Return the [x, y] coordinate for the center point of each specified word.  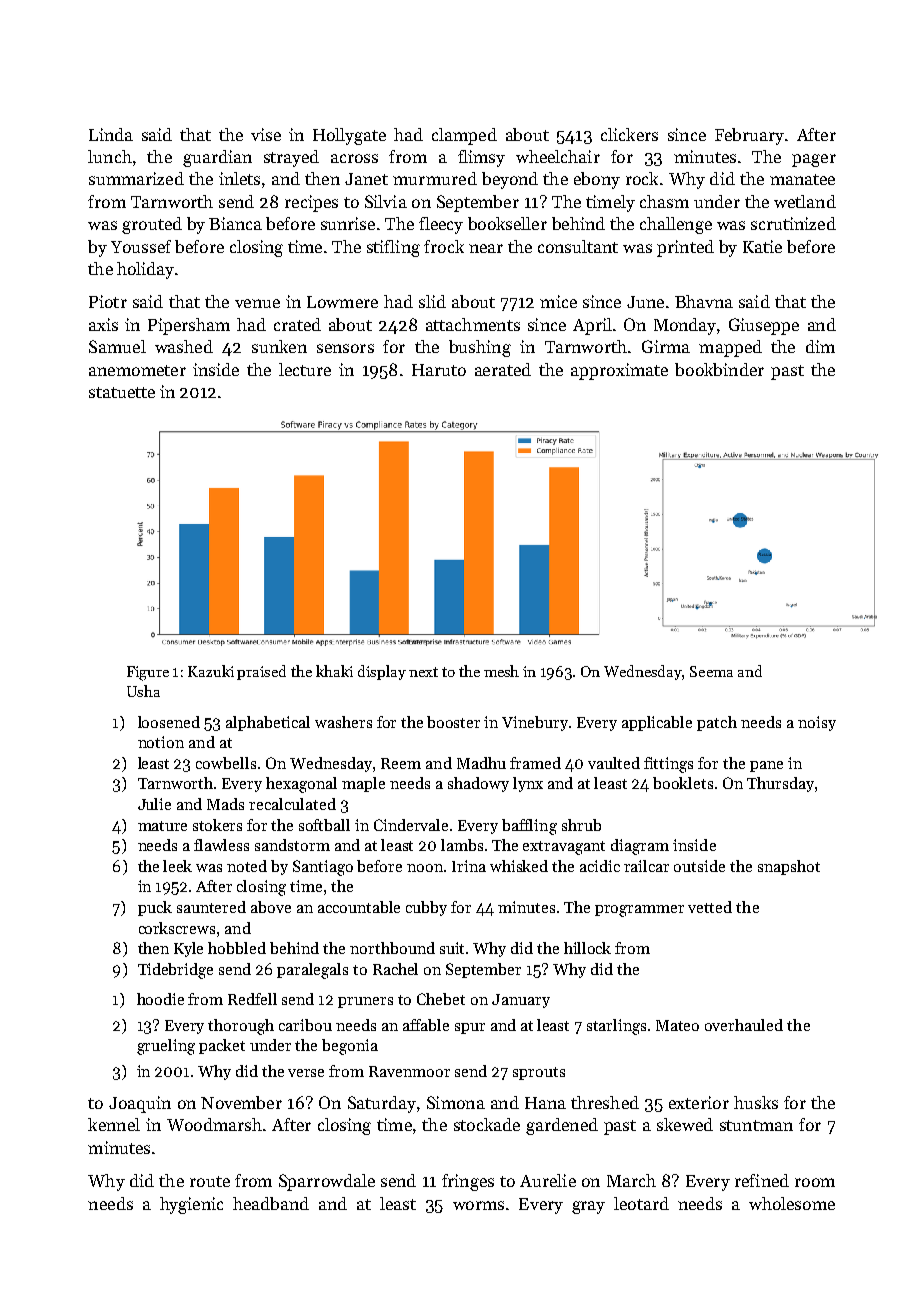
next [423, 672]
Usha [143, 691]
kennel [114, 1124]
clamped [464, 136]
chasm [664, 201]
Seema [711, 671]
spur [470, 1028]
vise [266, 134]
